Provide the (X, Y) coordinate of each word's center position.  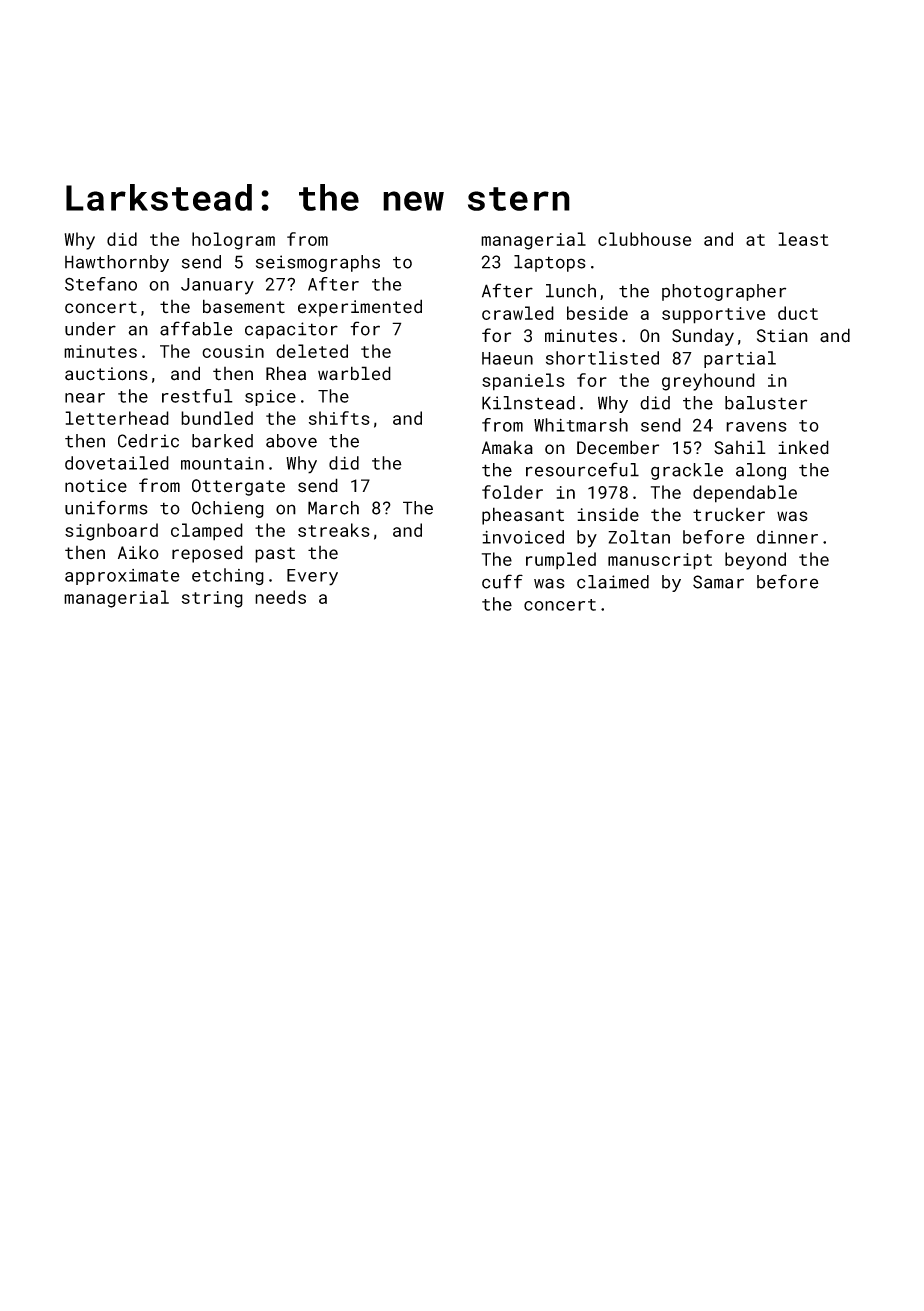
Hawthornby (117, 263)
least (803, 239)
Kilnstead (528, 403)
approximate (122, 577)
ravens (756, 427)
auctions (106, 374)
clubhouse (644, 239)
